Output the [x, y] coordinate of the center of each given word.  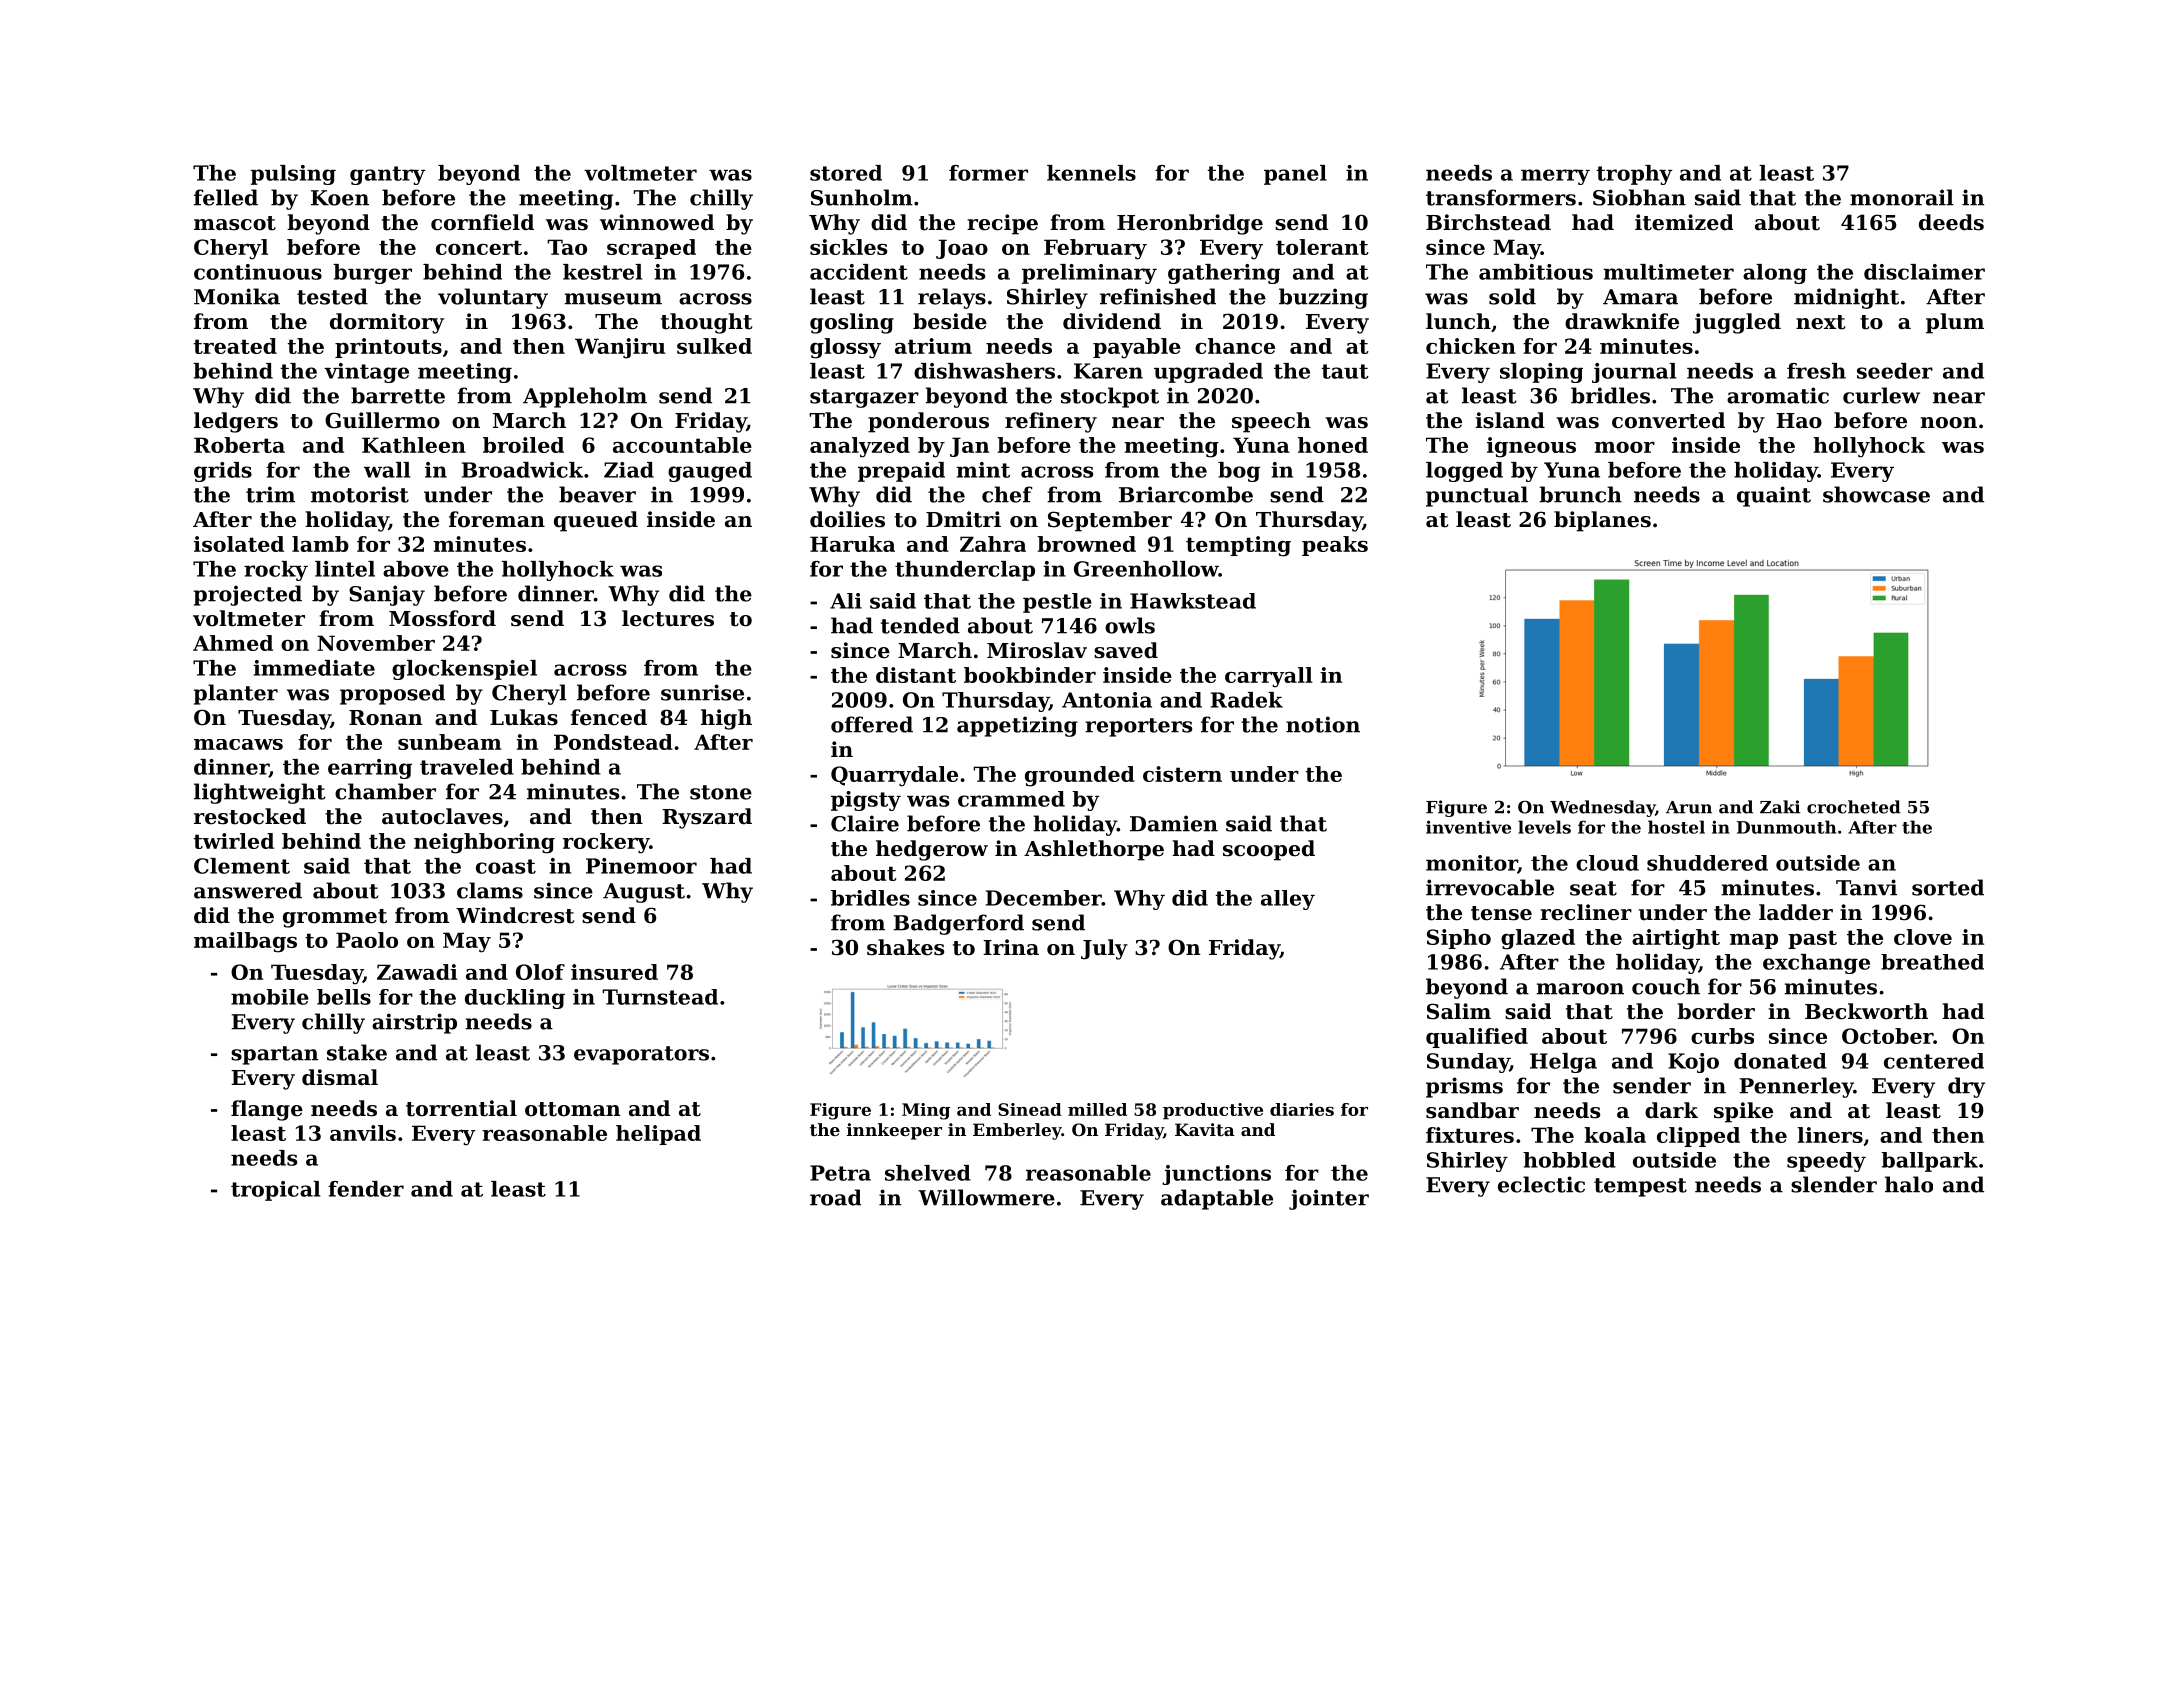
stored [846, 173]
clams [490, 890]
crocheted [1854, 807]
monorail [1902, 197]
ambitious [1536, 272]
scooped [1269, 850]
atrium [933, 346]
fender [366, 1189]
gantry [387, 175]
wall [387, 470]
